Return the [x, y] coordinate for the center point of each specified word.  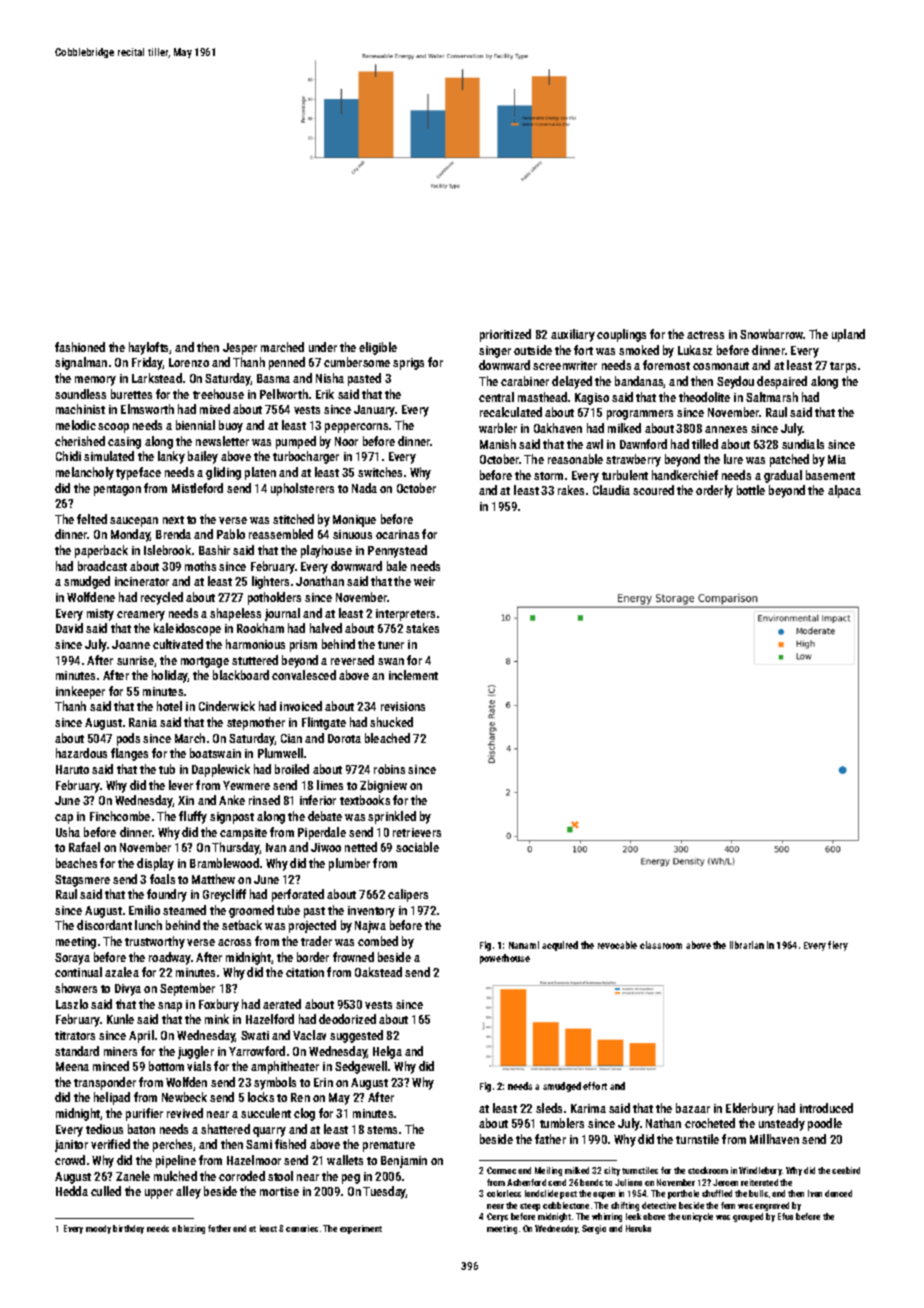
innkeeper [80, 692]
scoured [653, 490]
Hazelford [270, 1019]
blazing [191, 1229]
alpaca [844, 491]
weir [424, 581]
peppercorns [356, 428]
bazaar [693, 1108]
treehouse [218, 394]
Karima [588, 1108]
